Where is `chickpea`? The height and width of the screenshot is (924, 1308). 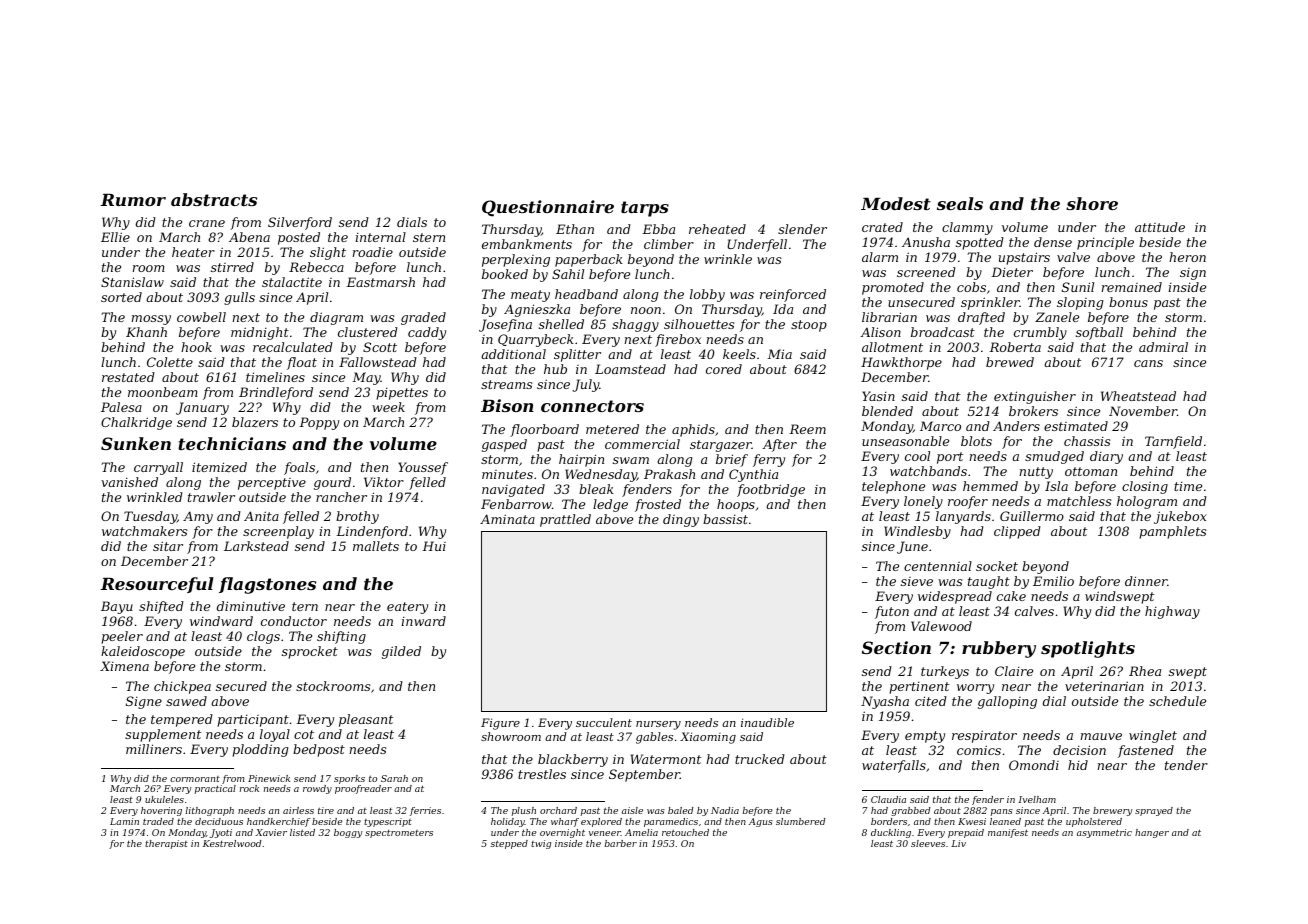
chickpea is located at coordinates (182, 687).
